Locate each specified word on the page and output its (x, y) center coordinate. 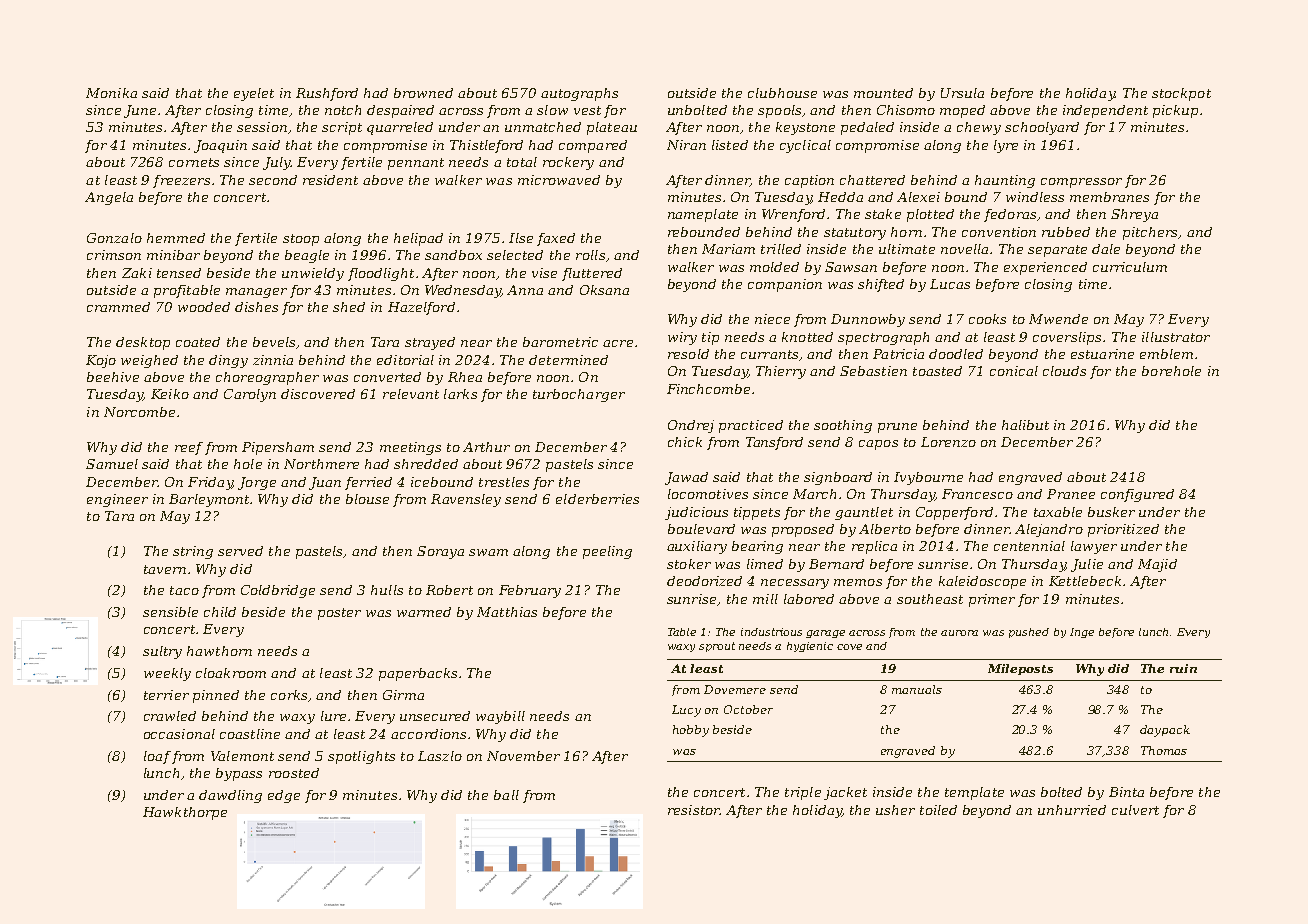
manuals (917, 689)
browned (423, 93)
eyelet (254, 94)
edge (284, 796)
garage (825, 634)
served (240, 551)
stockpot (1181, 94)
